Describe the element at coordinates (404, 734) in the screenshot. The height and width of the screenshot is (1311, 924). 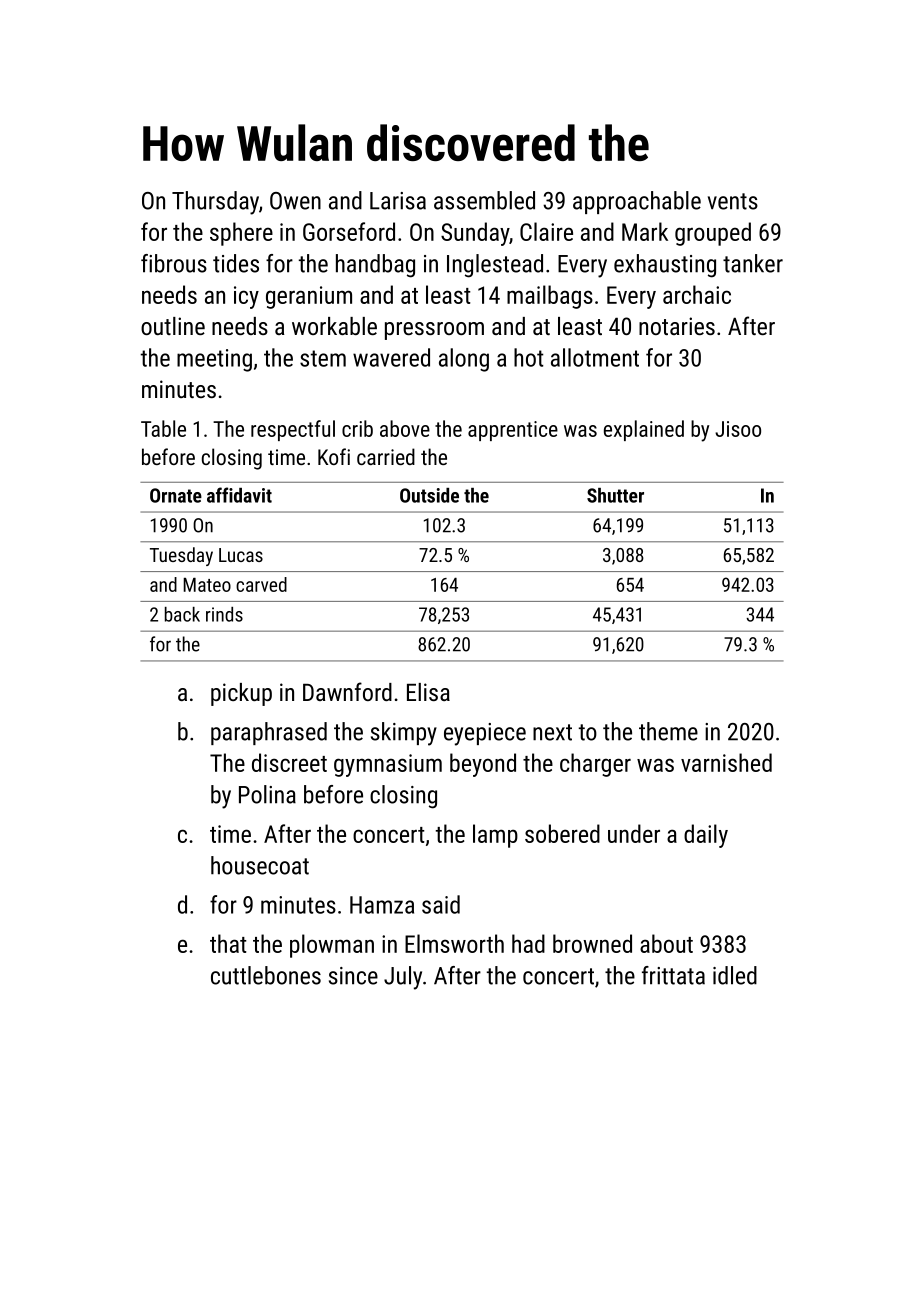
I see `skimpy` at that location.
